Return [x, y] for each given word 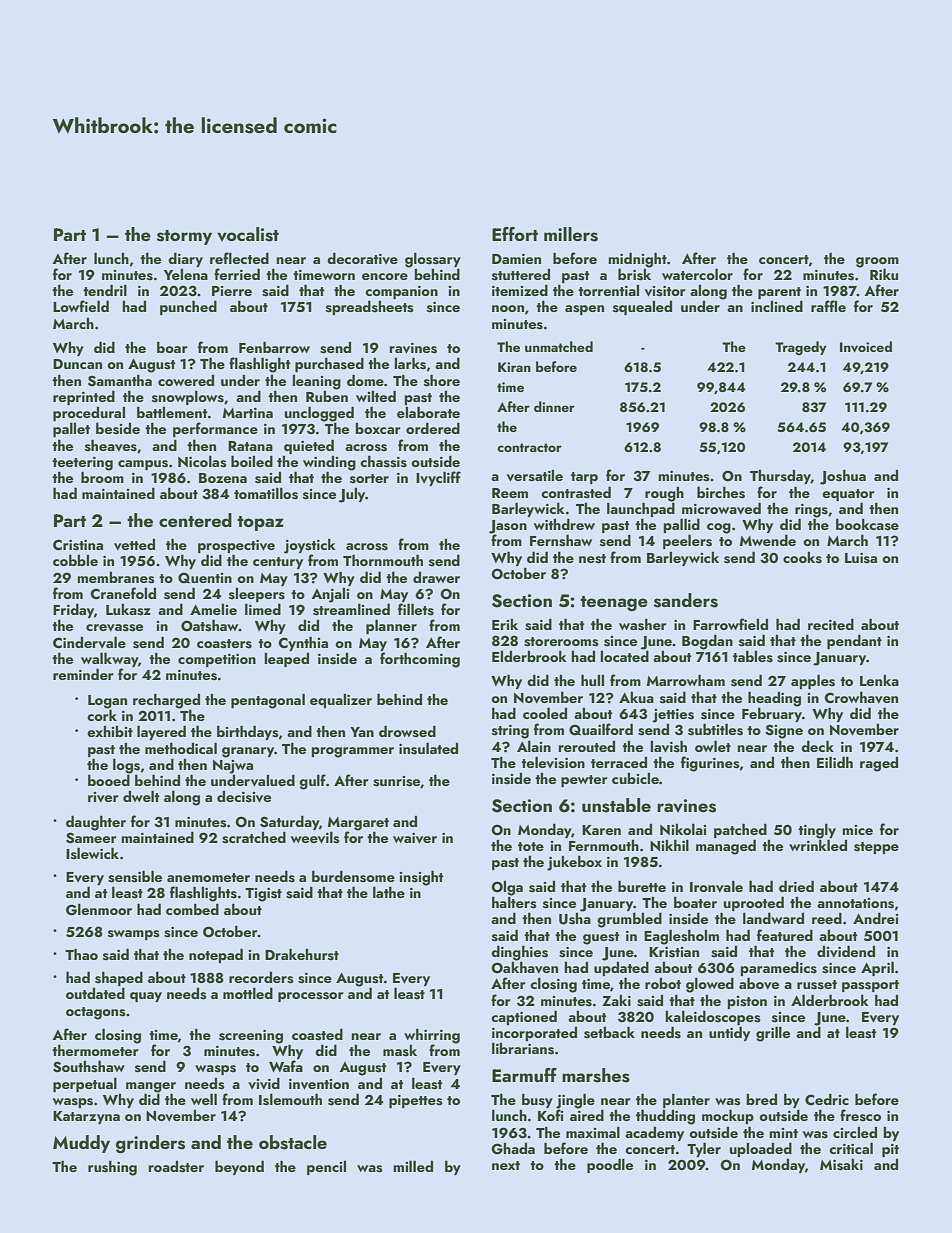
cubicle [635, 778]
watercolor [697, 274]
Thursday [780, 477]
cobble [75, 560]
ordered [433, 428]
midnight [637, 260]
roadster [176, 1167]
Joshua [843, 477]
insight [421, 878]
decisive [244, 797]
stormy [184, 237]
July [352, 495]
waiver [415, 838]
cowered [186, 380]
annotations [855, 903]
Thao [81, 954]
